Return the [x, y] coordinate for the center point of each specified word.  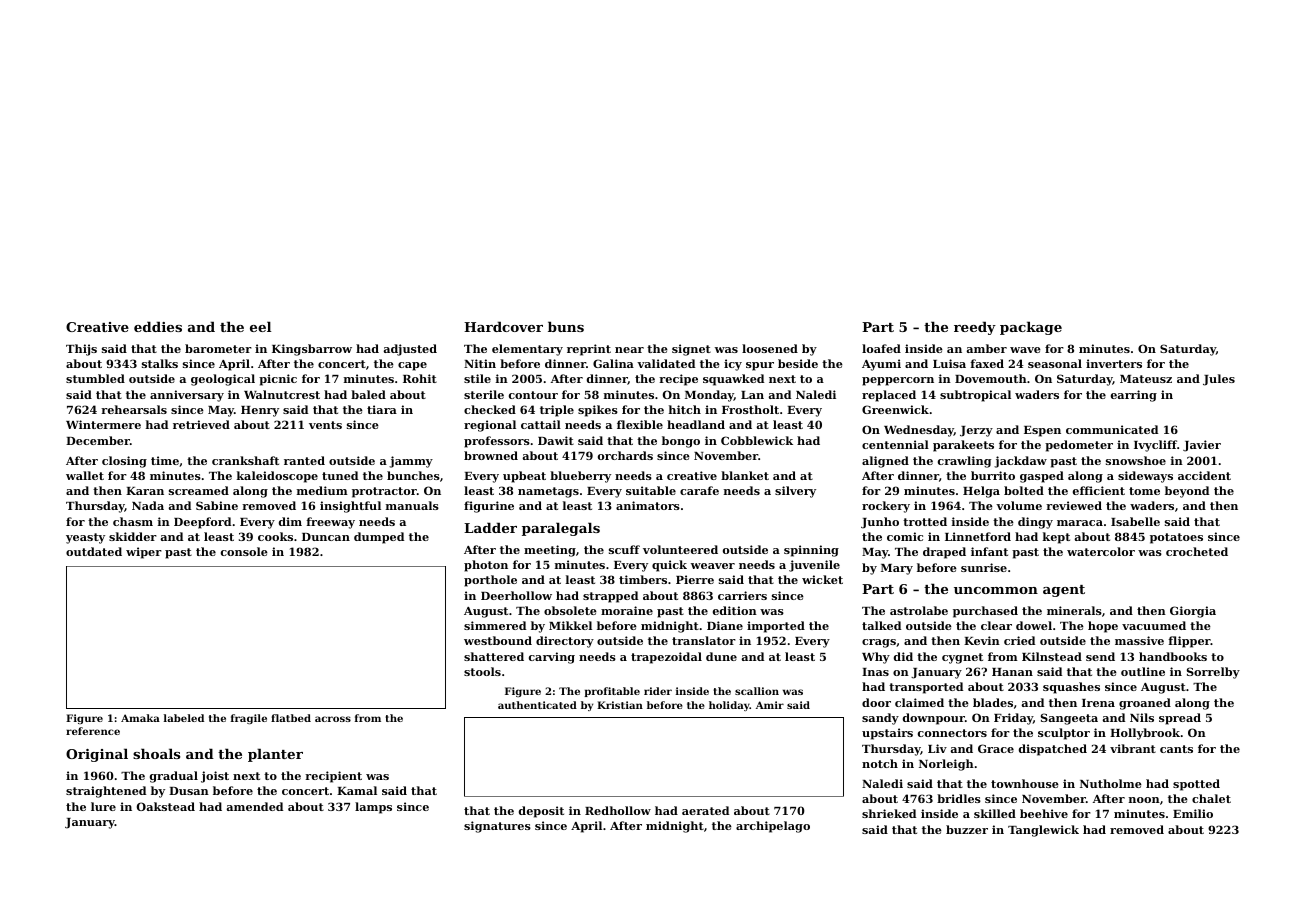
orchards [625, 455]
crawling [964, 462]
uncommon [996, 590]
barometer [218, 348]
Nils [1142, 717]
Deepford [202, 523]
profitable [612, 692]
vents [325, 425]
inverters [1114, 363]
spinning [811, 551]
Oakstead [166, 806]
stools [482, 671]
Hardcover [503, 326]
